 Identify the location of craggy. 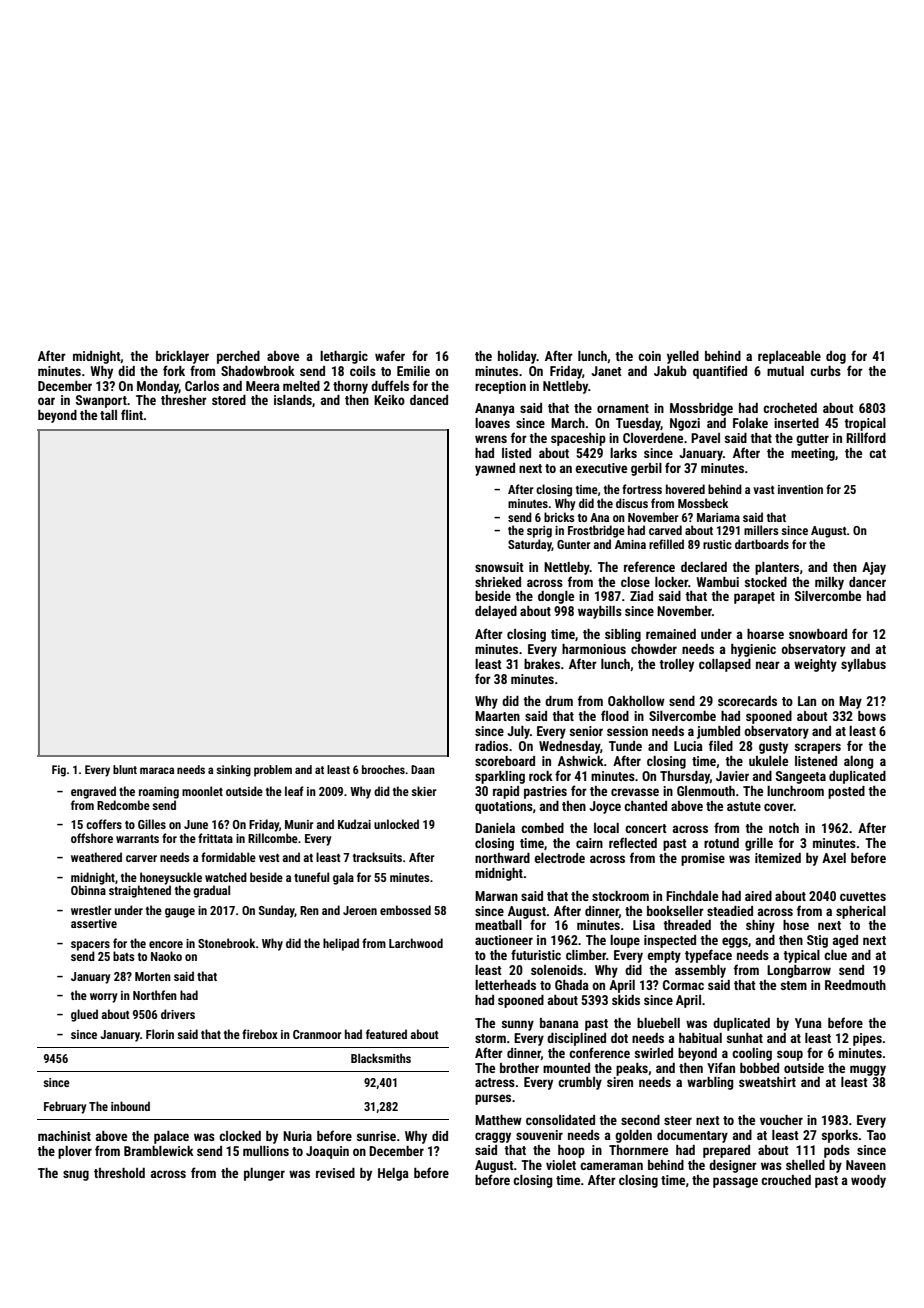
(493, 1137).
